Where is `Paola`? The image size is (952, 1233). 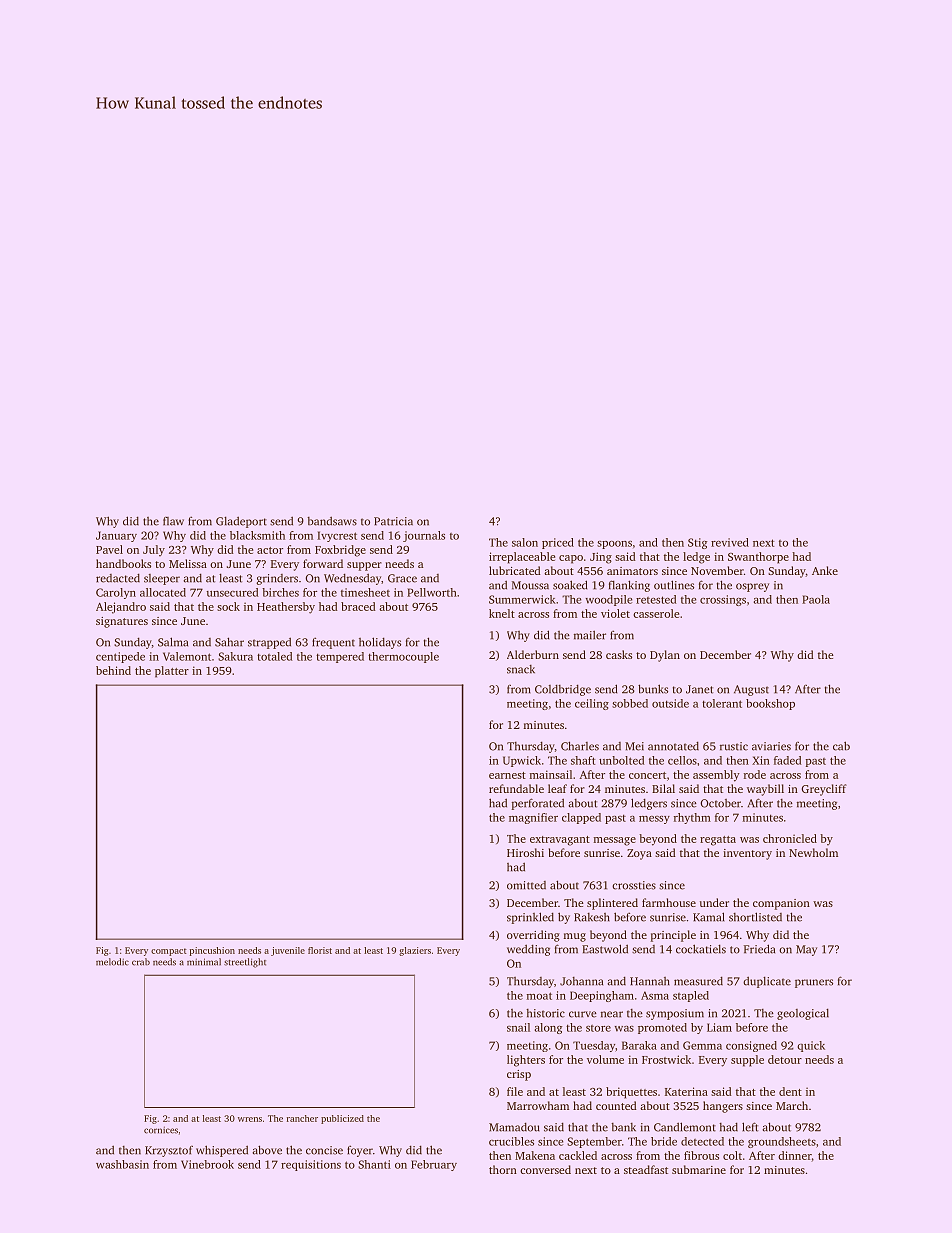
Paola is located at coordinates (816, 599).
